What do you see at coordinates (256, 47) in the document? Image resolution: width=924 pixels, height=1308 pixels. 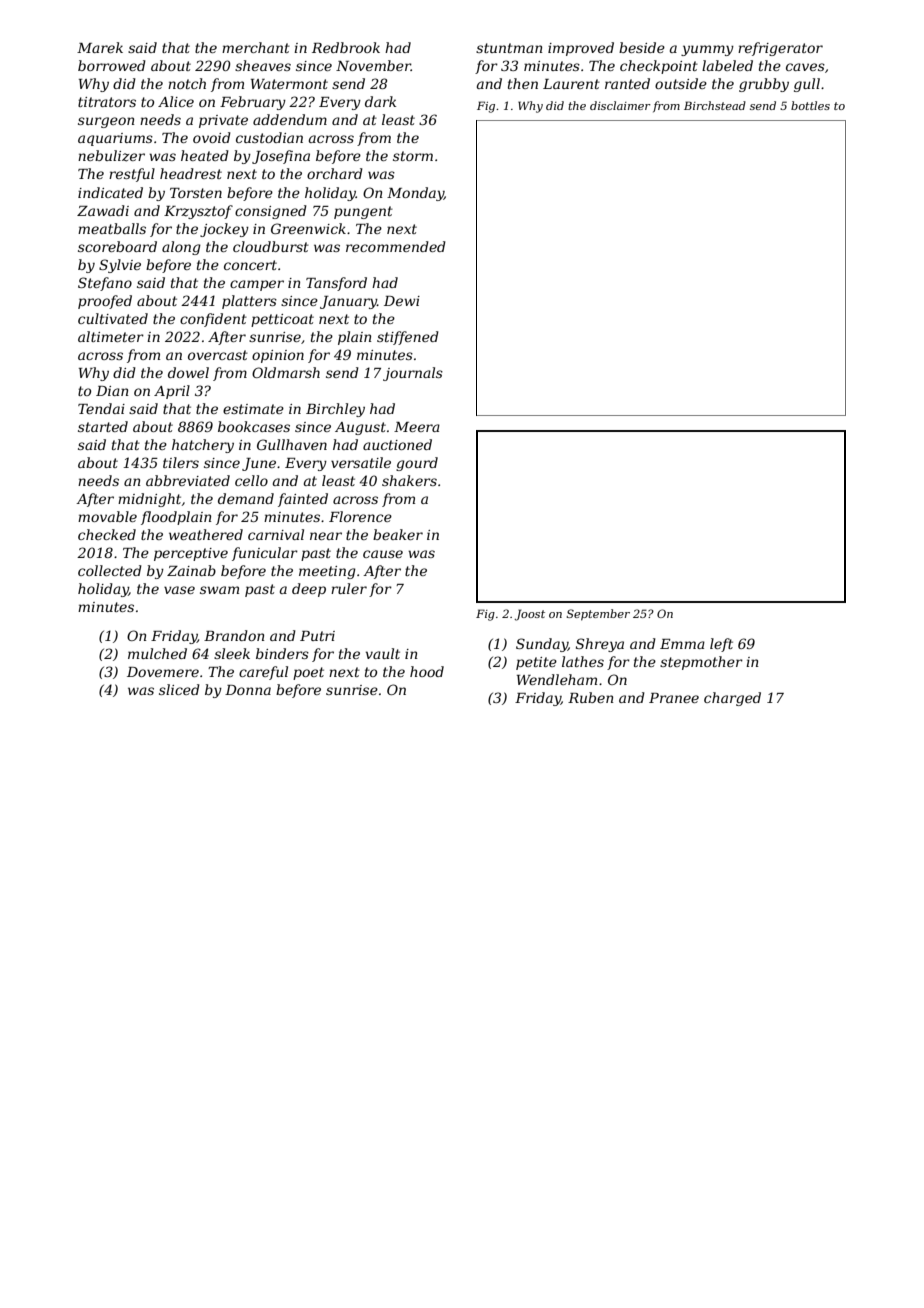 I see `merchant` at bounding box center [256, 47].
